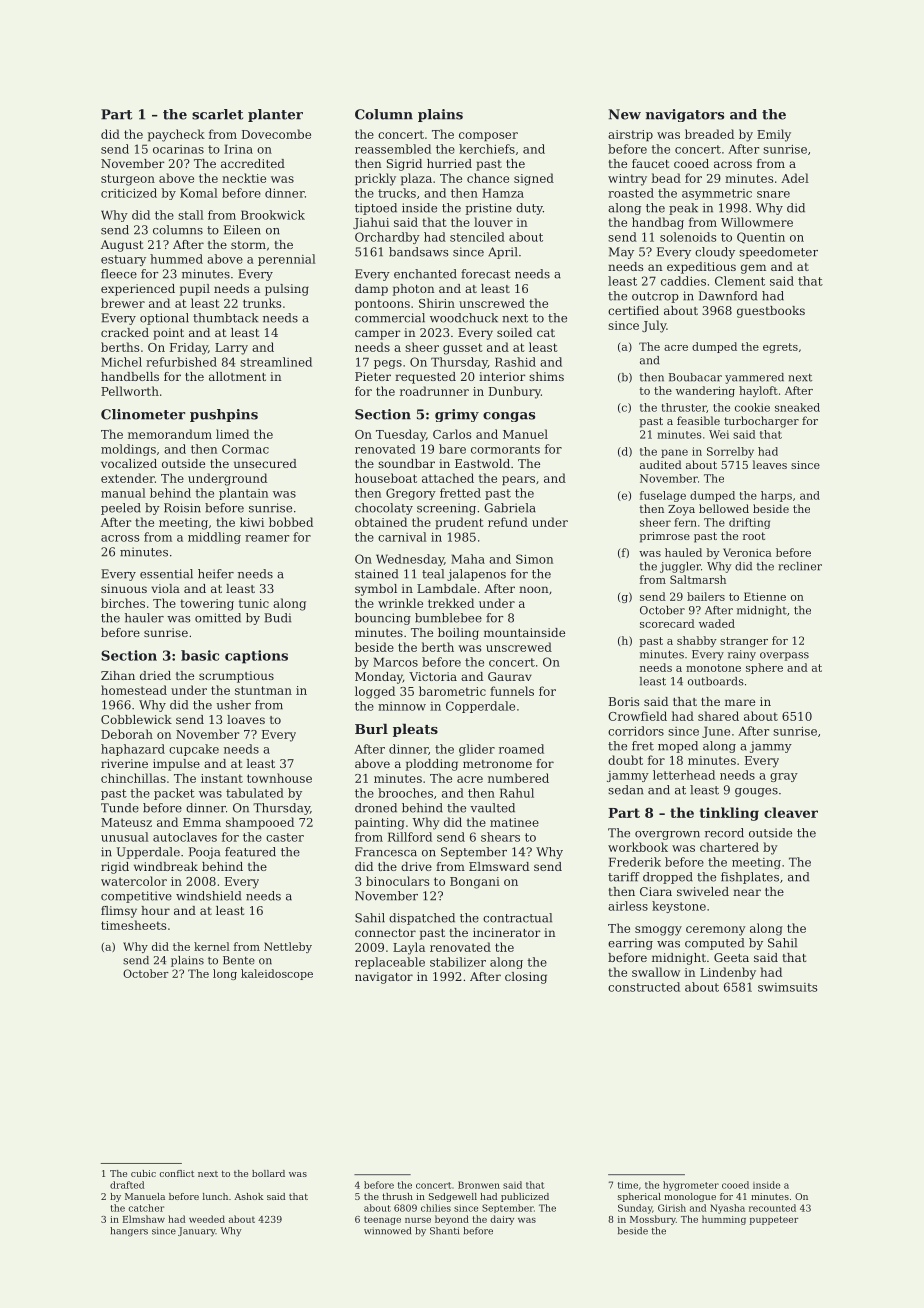 The width and height of the image is (924, 1308). I want to click on drafted, so click(127, 1185).
